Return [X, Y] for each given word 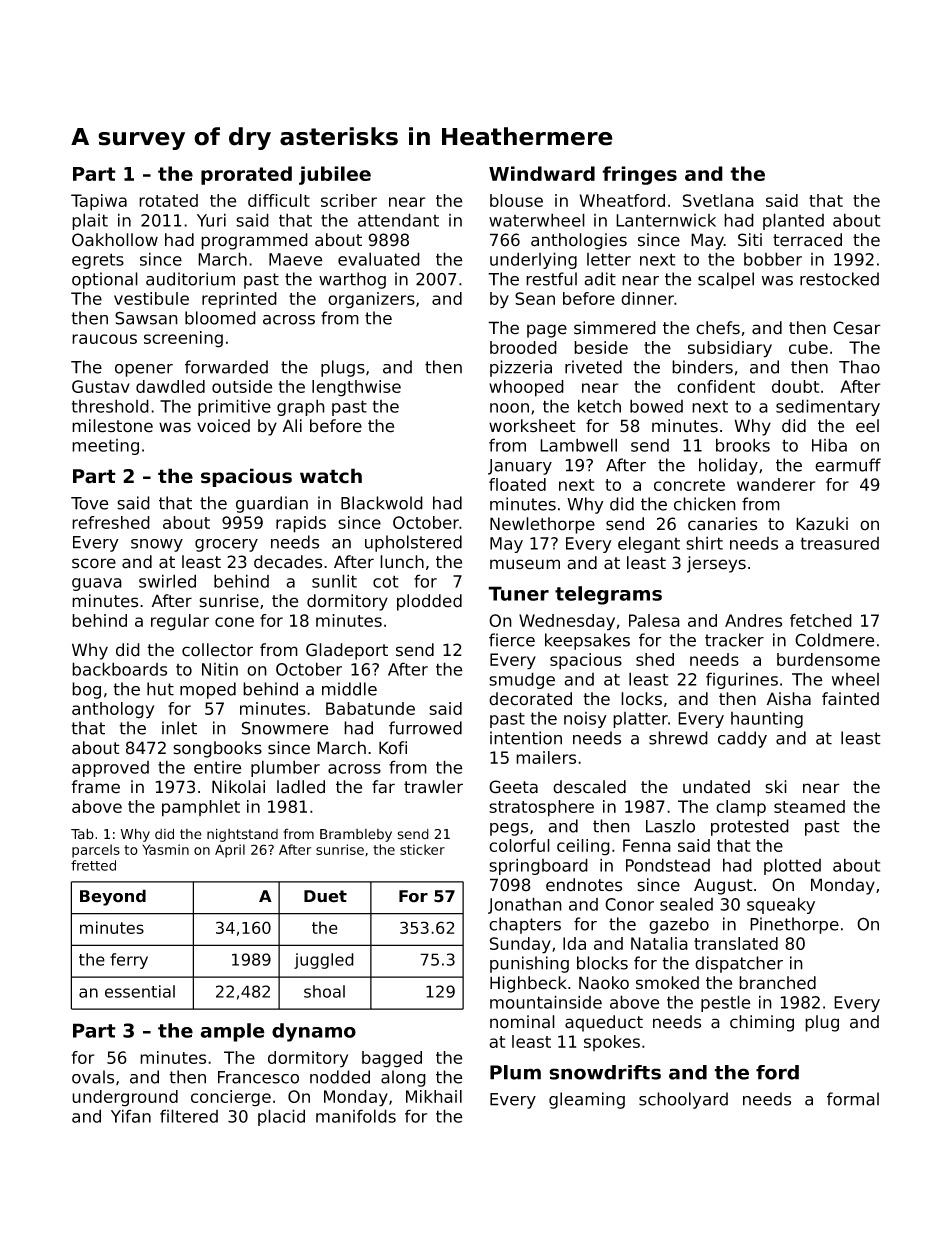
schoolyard [683, 1100]
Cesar [857, 328]
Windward [542, 173]
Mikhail [434, 1096]
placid [281, 1117]
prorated [246, 175]
